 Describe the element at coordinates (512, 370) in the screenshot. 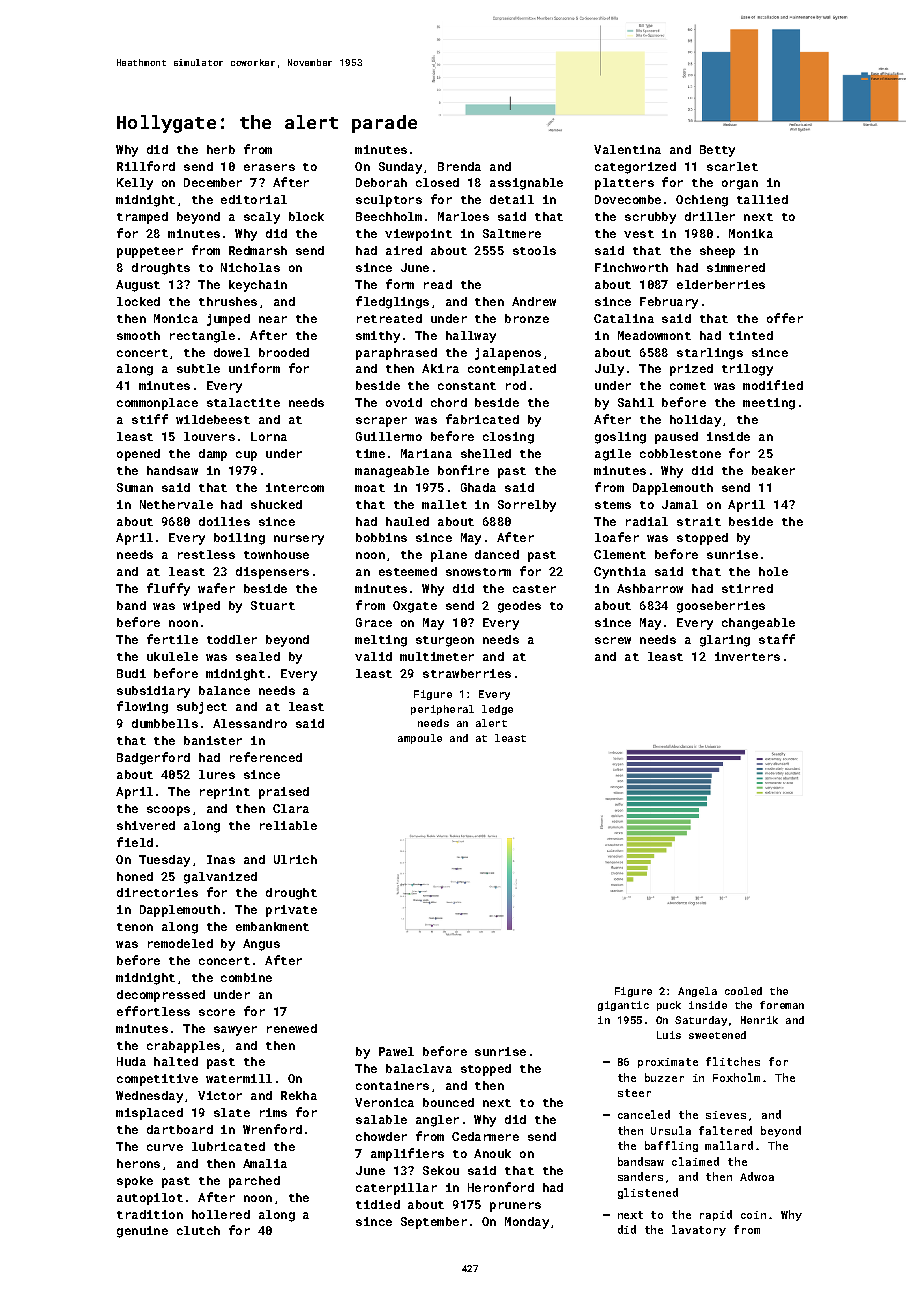

I see `contemplated` at that location.
